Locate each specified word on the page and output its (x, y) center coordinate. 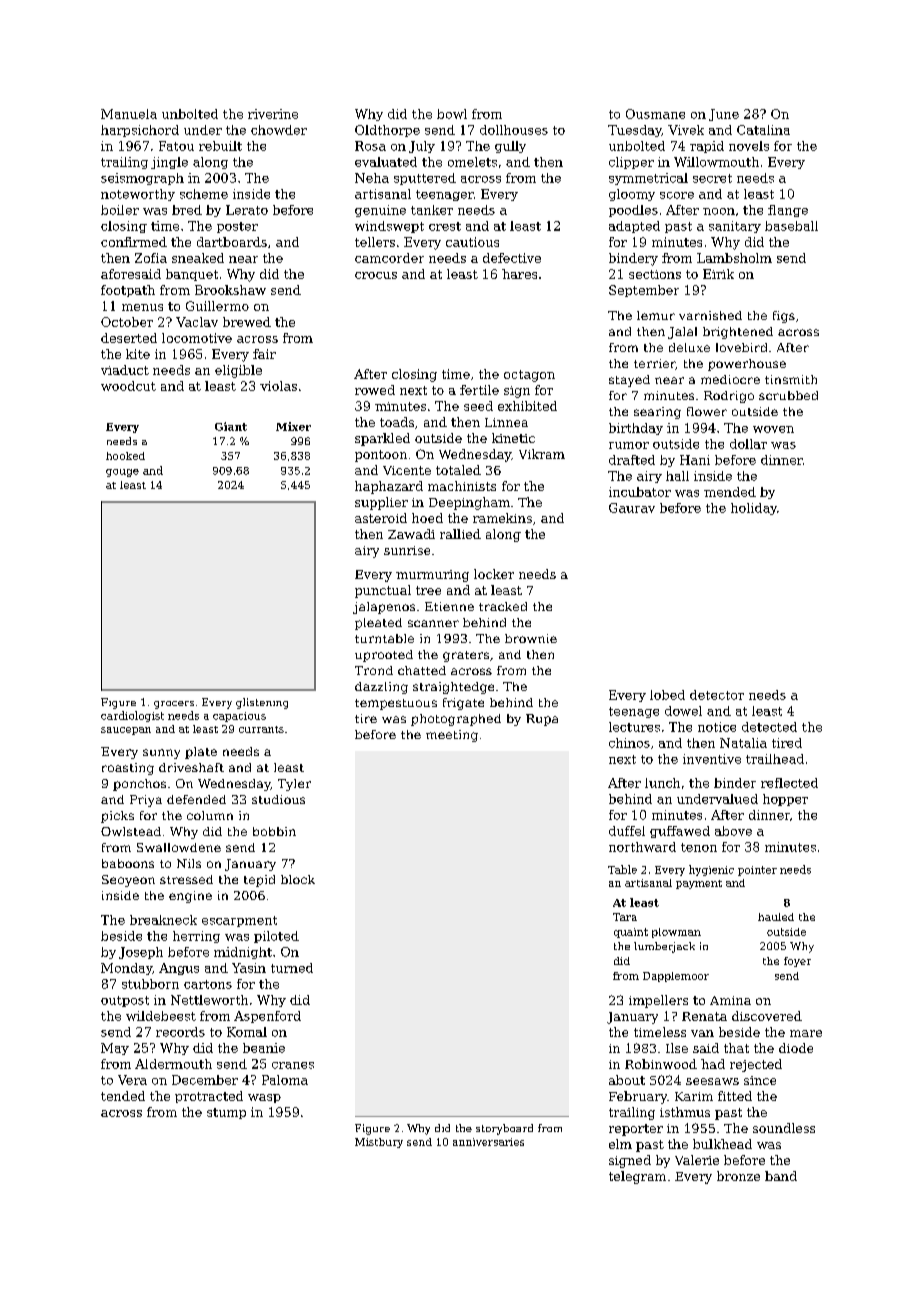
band (781, 1176)
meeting (452, 736)
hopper (785, 800)
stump (226, 1113)
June (724, 115)
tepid (259, 881)
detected (769, 727)
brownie (531, 638)
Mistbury (379, 1143)
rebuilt (220, 146)
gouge (122, 473)
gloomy (632, 195)
